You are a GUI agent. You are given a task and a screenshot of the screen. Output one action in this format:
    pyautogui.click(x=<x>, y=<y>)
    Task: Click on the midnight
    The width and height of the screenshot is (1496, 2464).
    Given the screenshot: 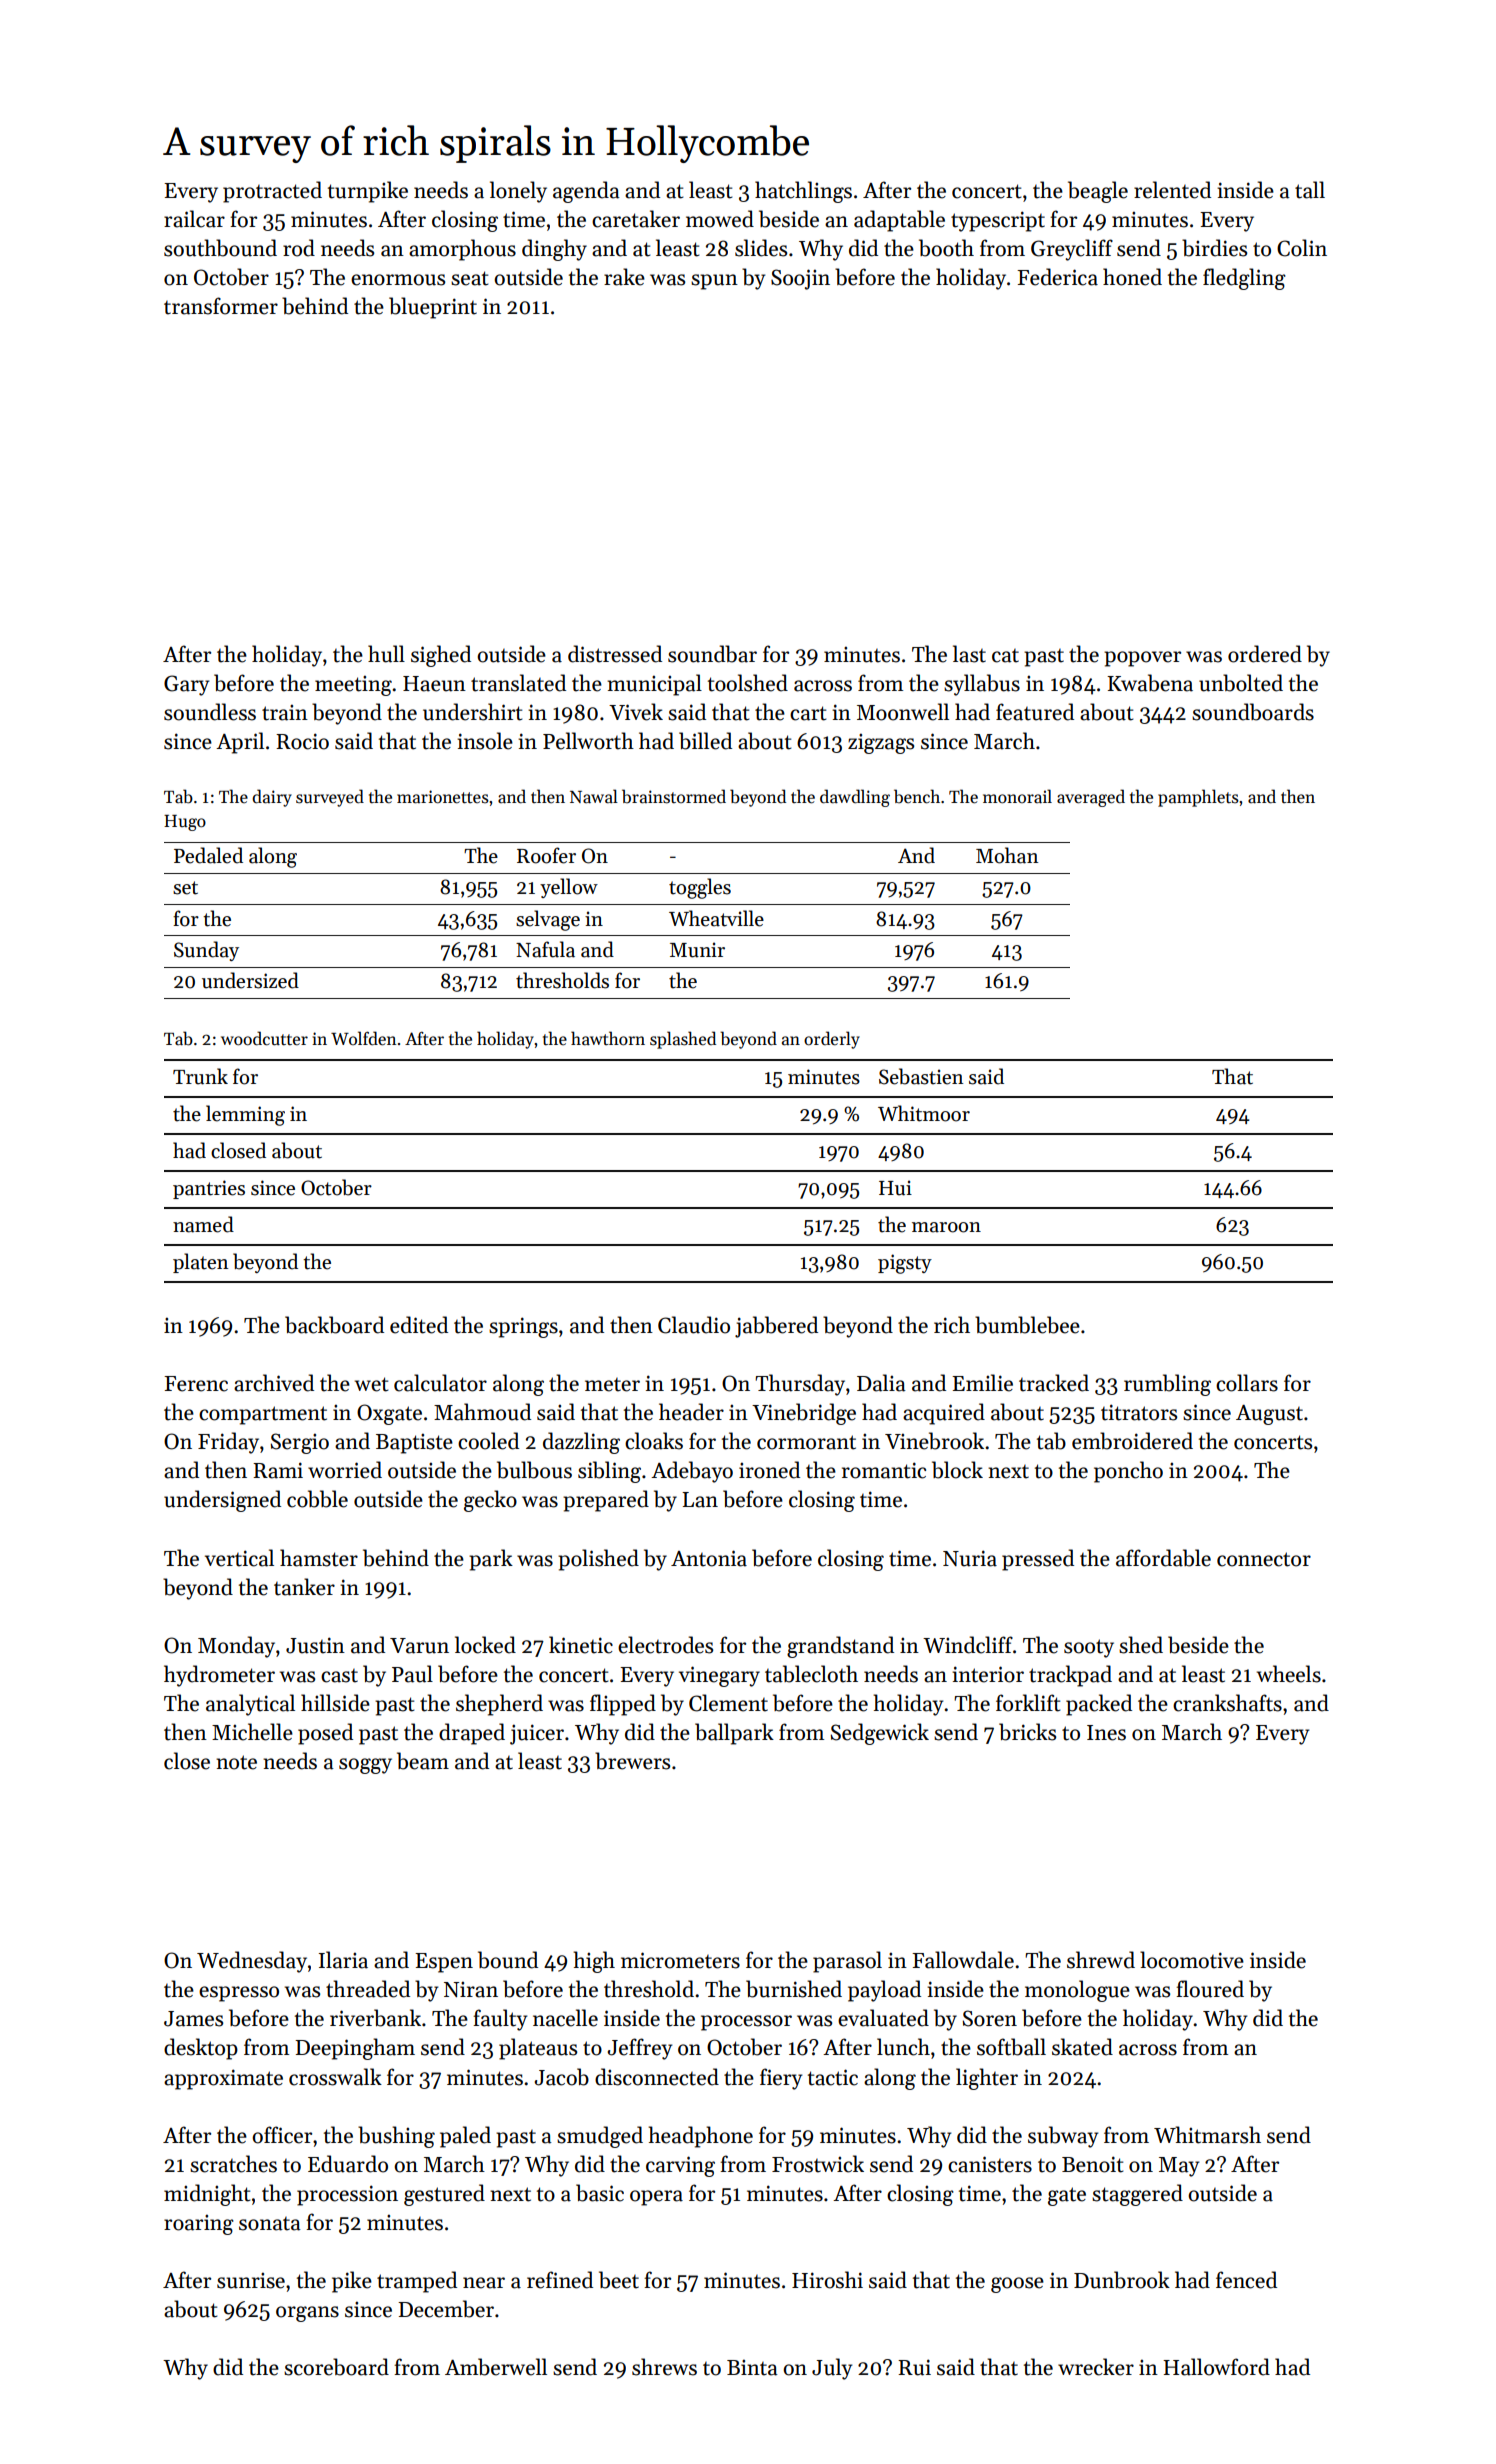 What is the action you would take?
    pyautogui.click(x=207, y=2195)
